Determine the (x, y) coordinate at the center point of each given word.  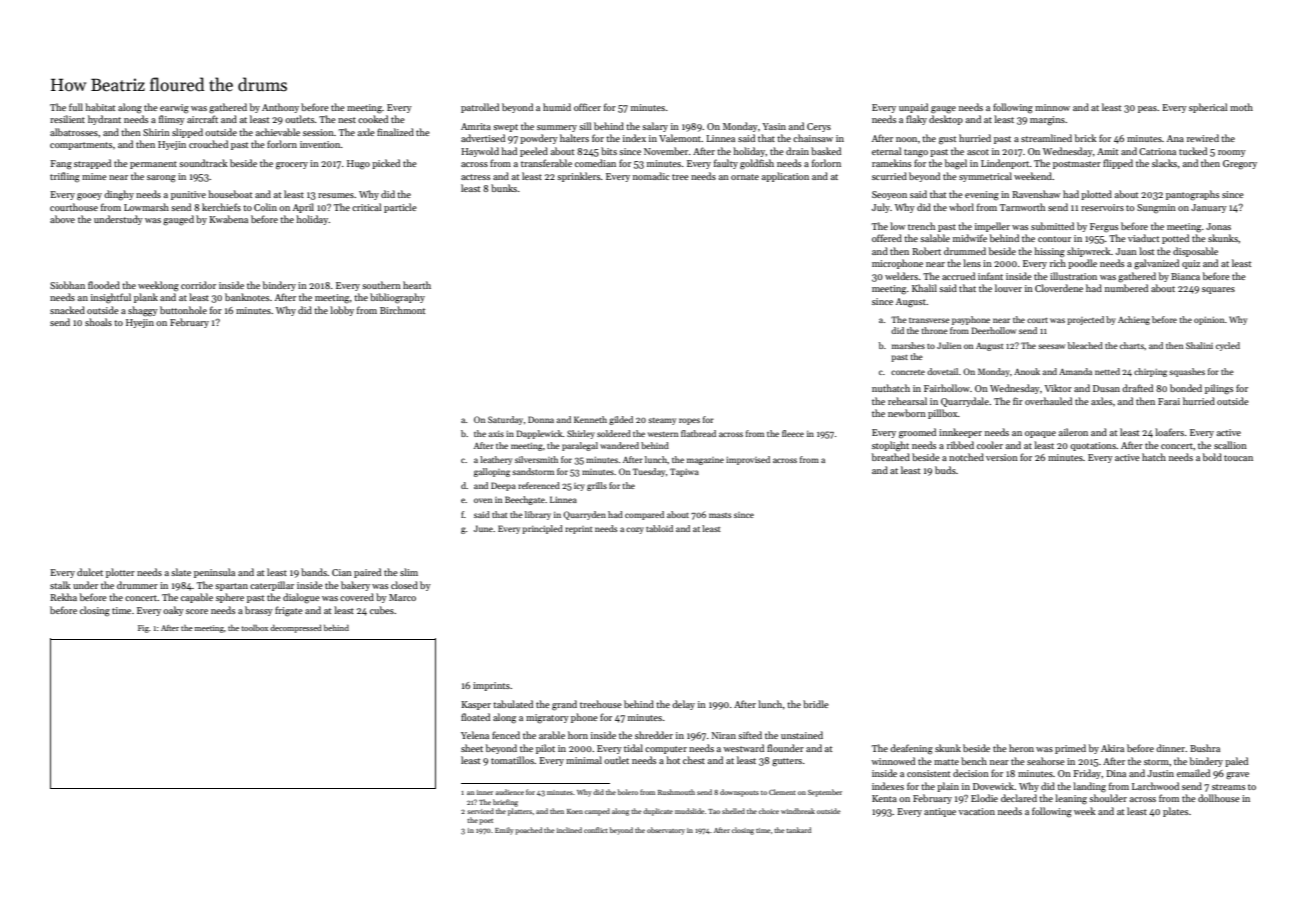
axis (496, 434)
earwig (174, 108)
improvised (748, 460)
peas (1147, 109)
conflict (596, 830)
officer (587, 107)
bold (1212, 457)
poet (486, 822)
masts (720, 515)
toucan (1238, 458)
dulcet (90, 572)
